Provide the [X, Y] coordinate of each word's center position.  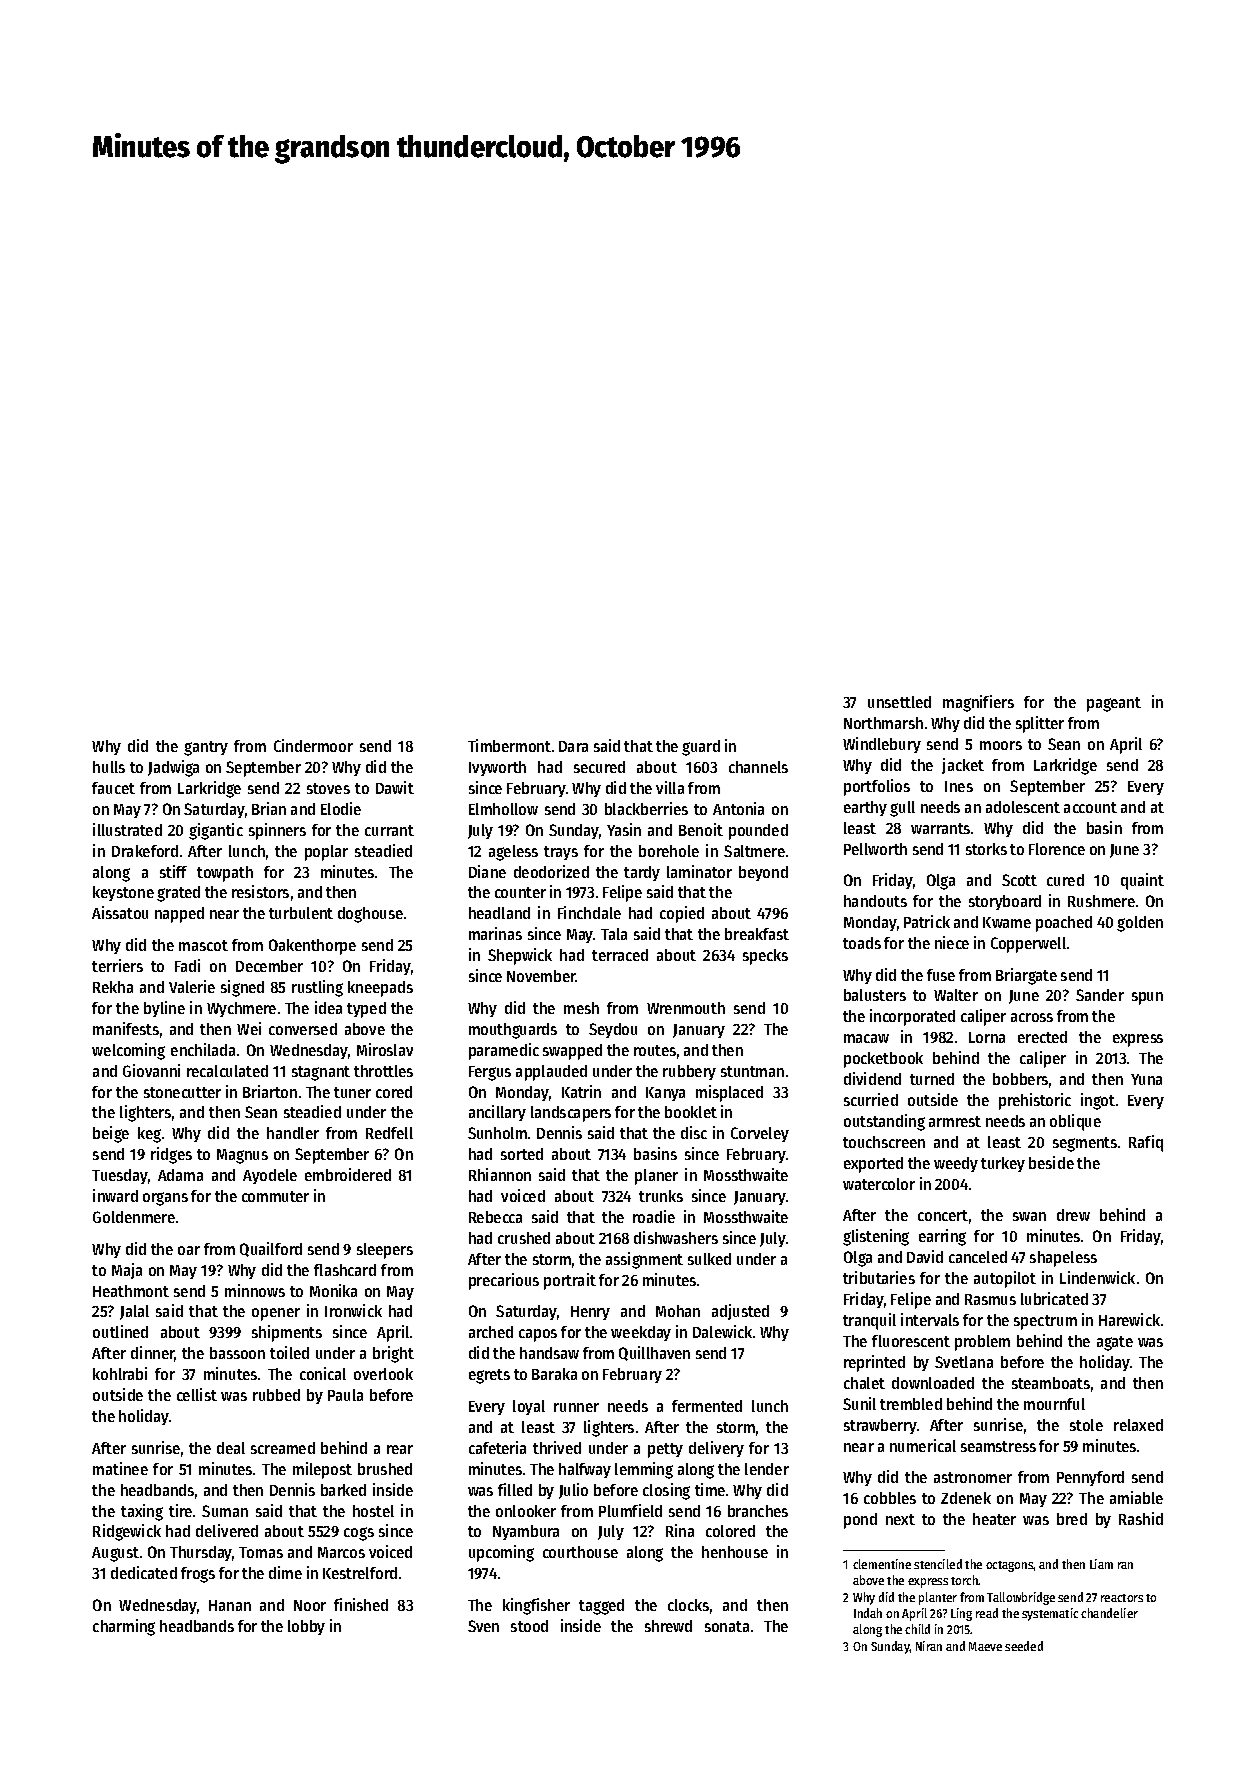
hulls [109, 767]
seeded [1024, 1646]
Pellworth [875, 849]
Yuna [1146, 1079]
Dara [573, 746]
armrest [955, 1121]
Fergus [490, 1073]
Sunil [859, 1403]
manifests [126, 1028]
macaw [866, 1038]
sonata [727, 1626]
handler [293, 1133]
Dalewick [722, 1331]
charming [124, 1627]
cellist [197, 1394]
